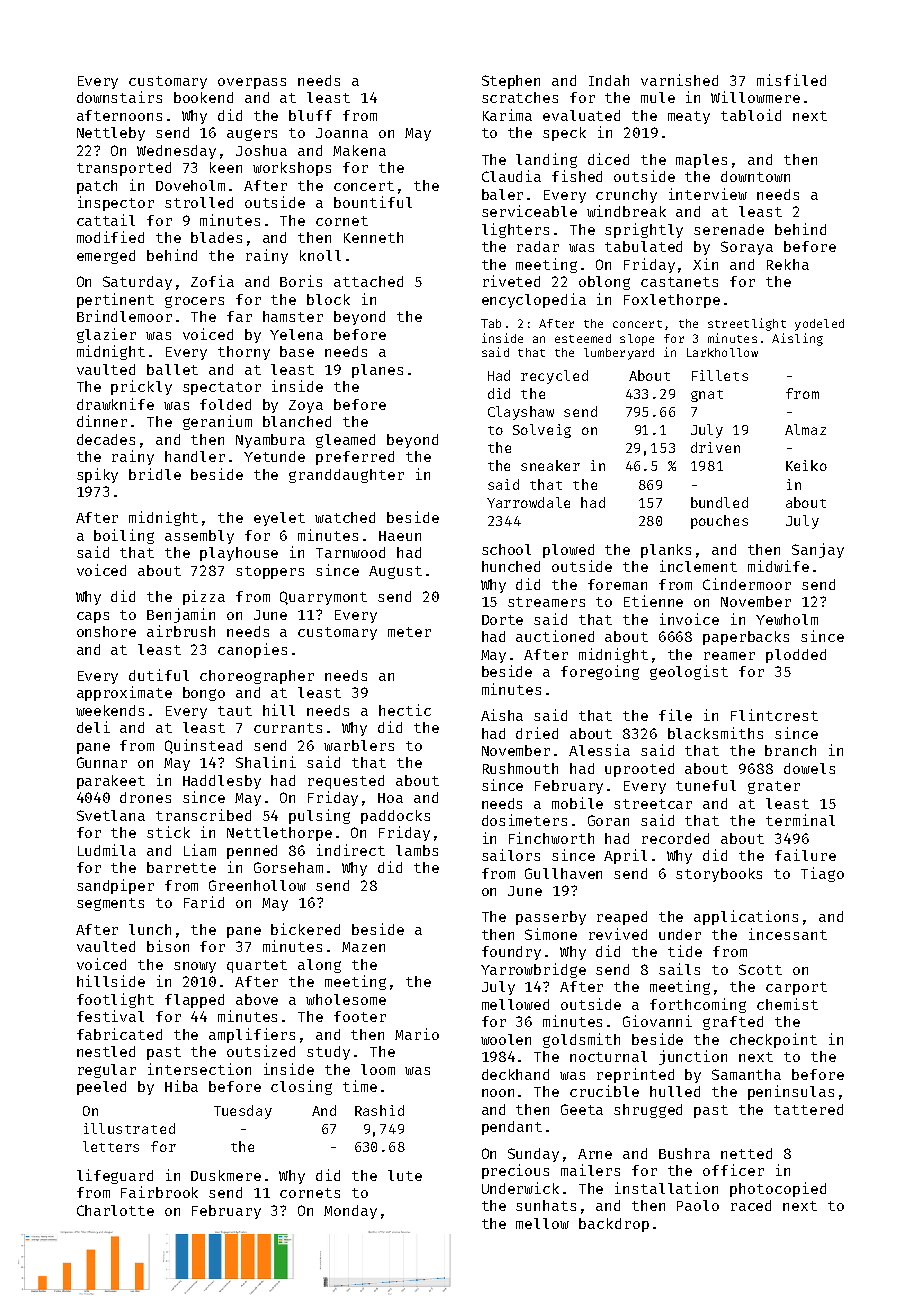 Image resolution: width=924 pixels, height=1314 pixels. I want to click on varnished, so click(679, 80).
